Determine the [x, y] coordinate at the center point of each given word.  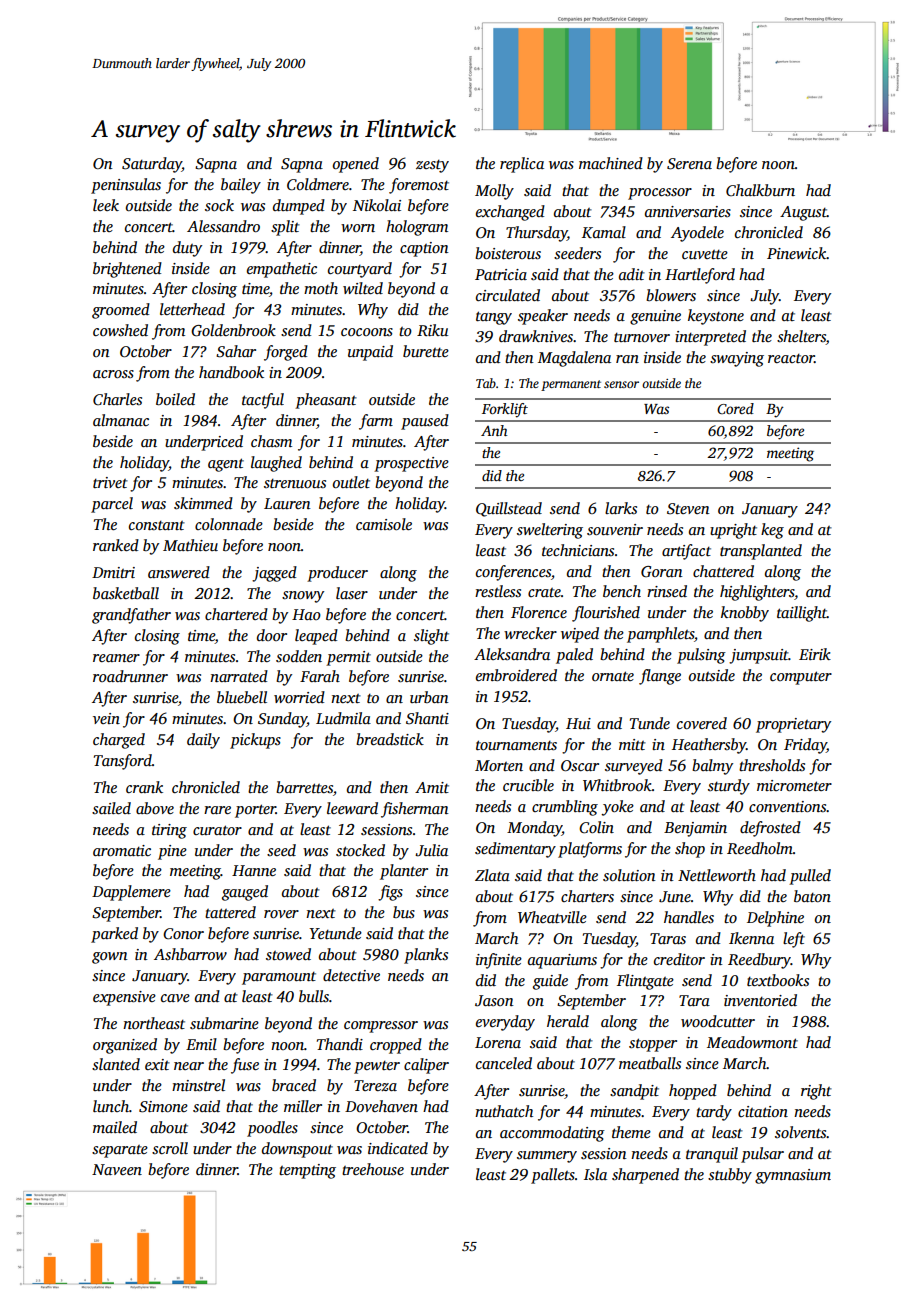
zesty [432, 166]
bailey [241, 186]
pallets [553, 1176]
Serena [689, 164]
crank [144, 787]
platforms [590, 850]
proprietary [793, 725]
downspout [297, 1150]
